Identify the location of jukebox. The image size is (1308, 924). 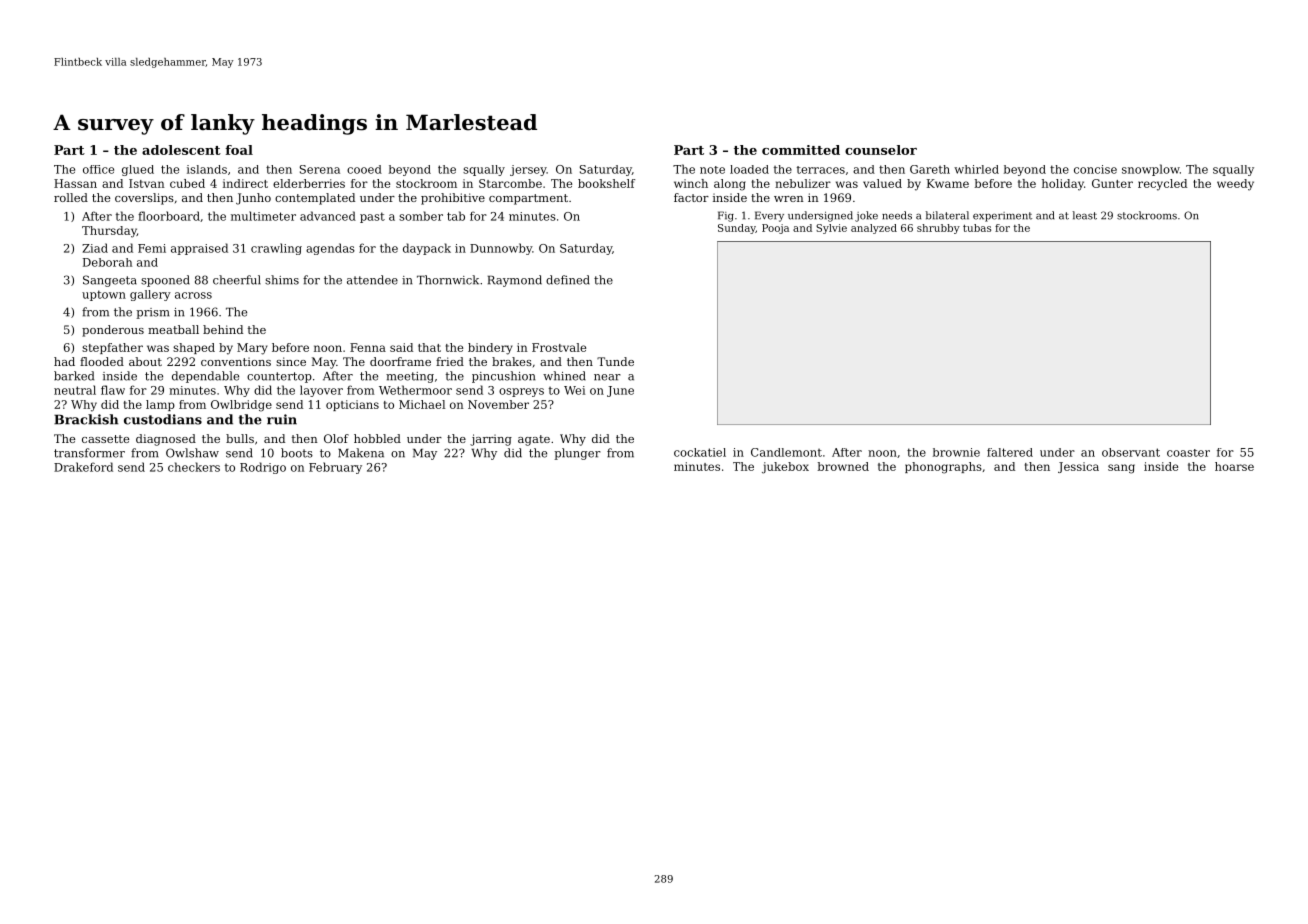
(785, 468).
